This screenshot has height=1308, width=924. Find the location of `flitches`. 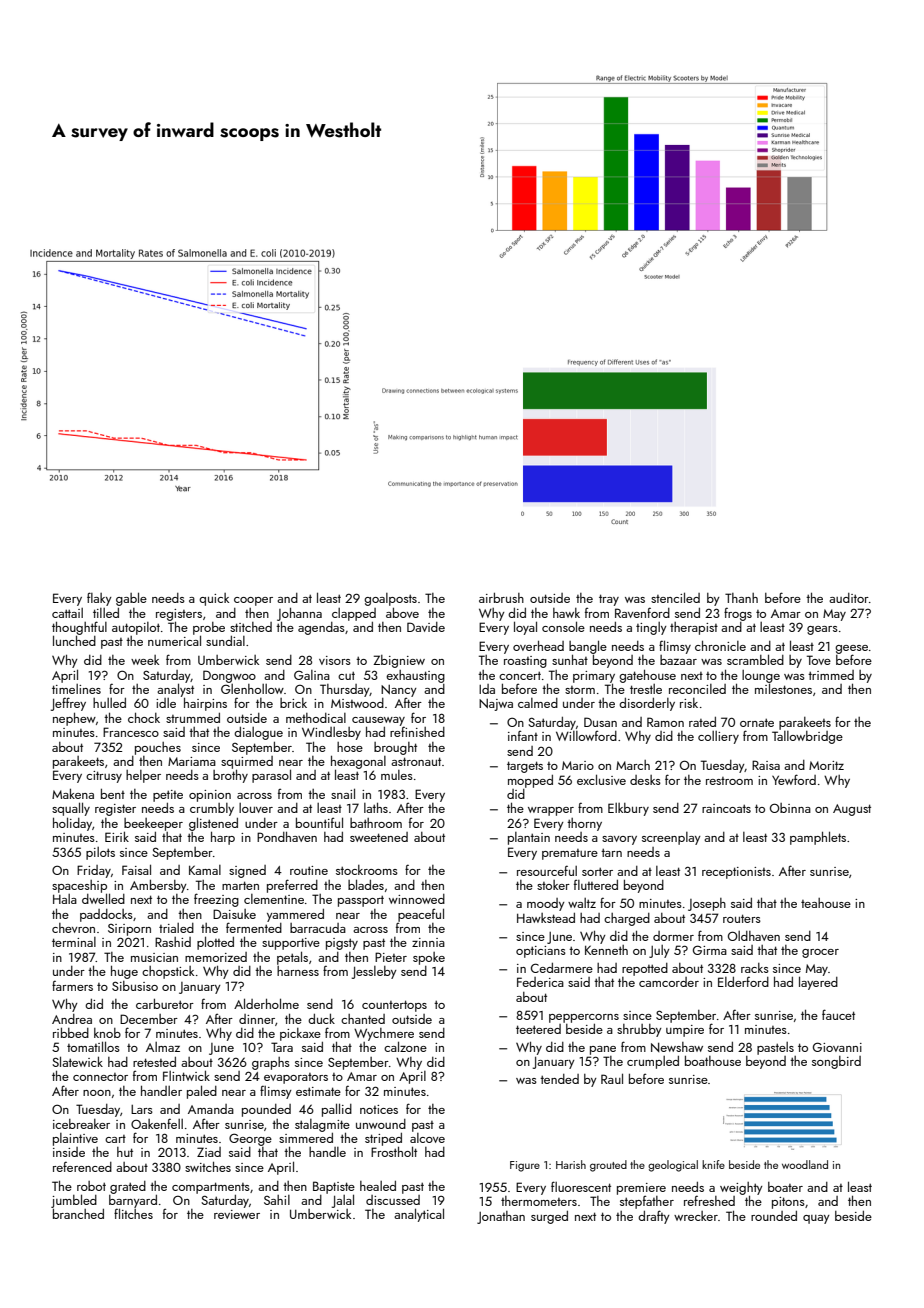

flitches is located at coordinates (133, 1213).
